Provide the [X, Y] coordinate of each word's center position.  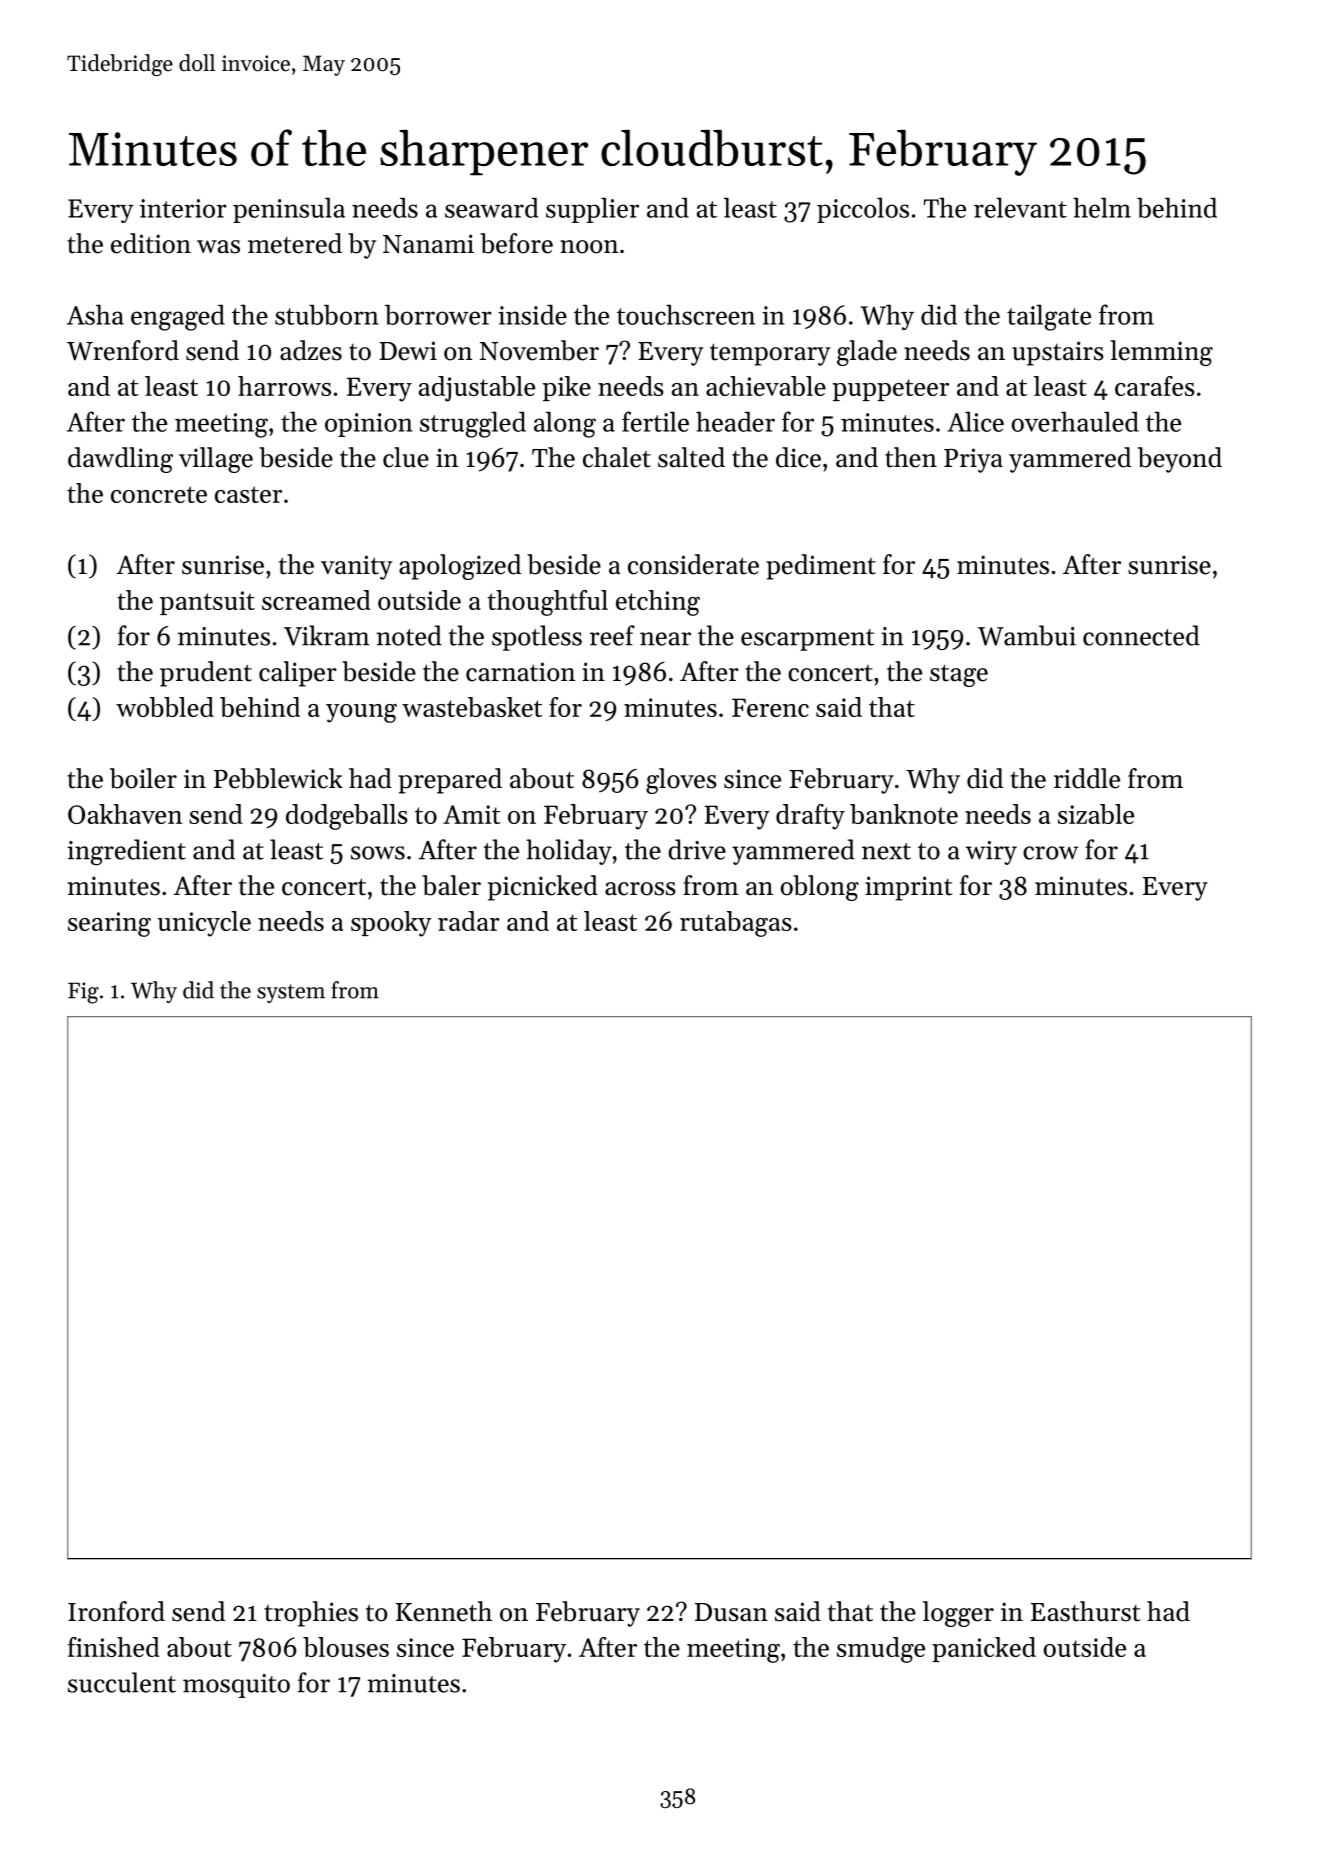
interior [183, 208]
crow [1051, 853]
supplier [592, 210]
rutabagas [736, 924]
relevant [1020, 207]
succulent [122, 1682]
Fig [83, 993]
